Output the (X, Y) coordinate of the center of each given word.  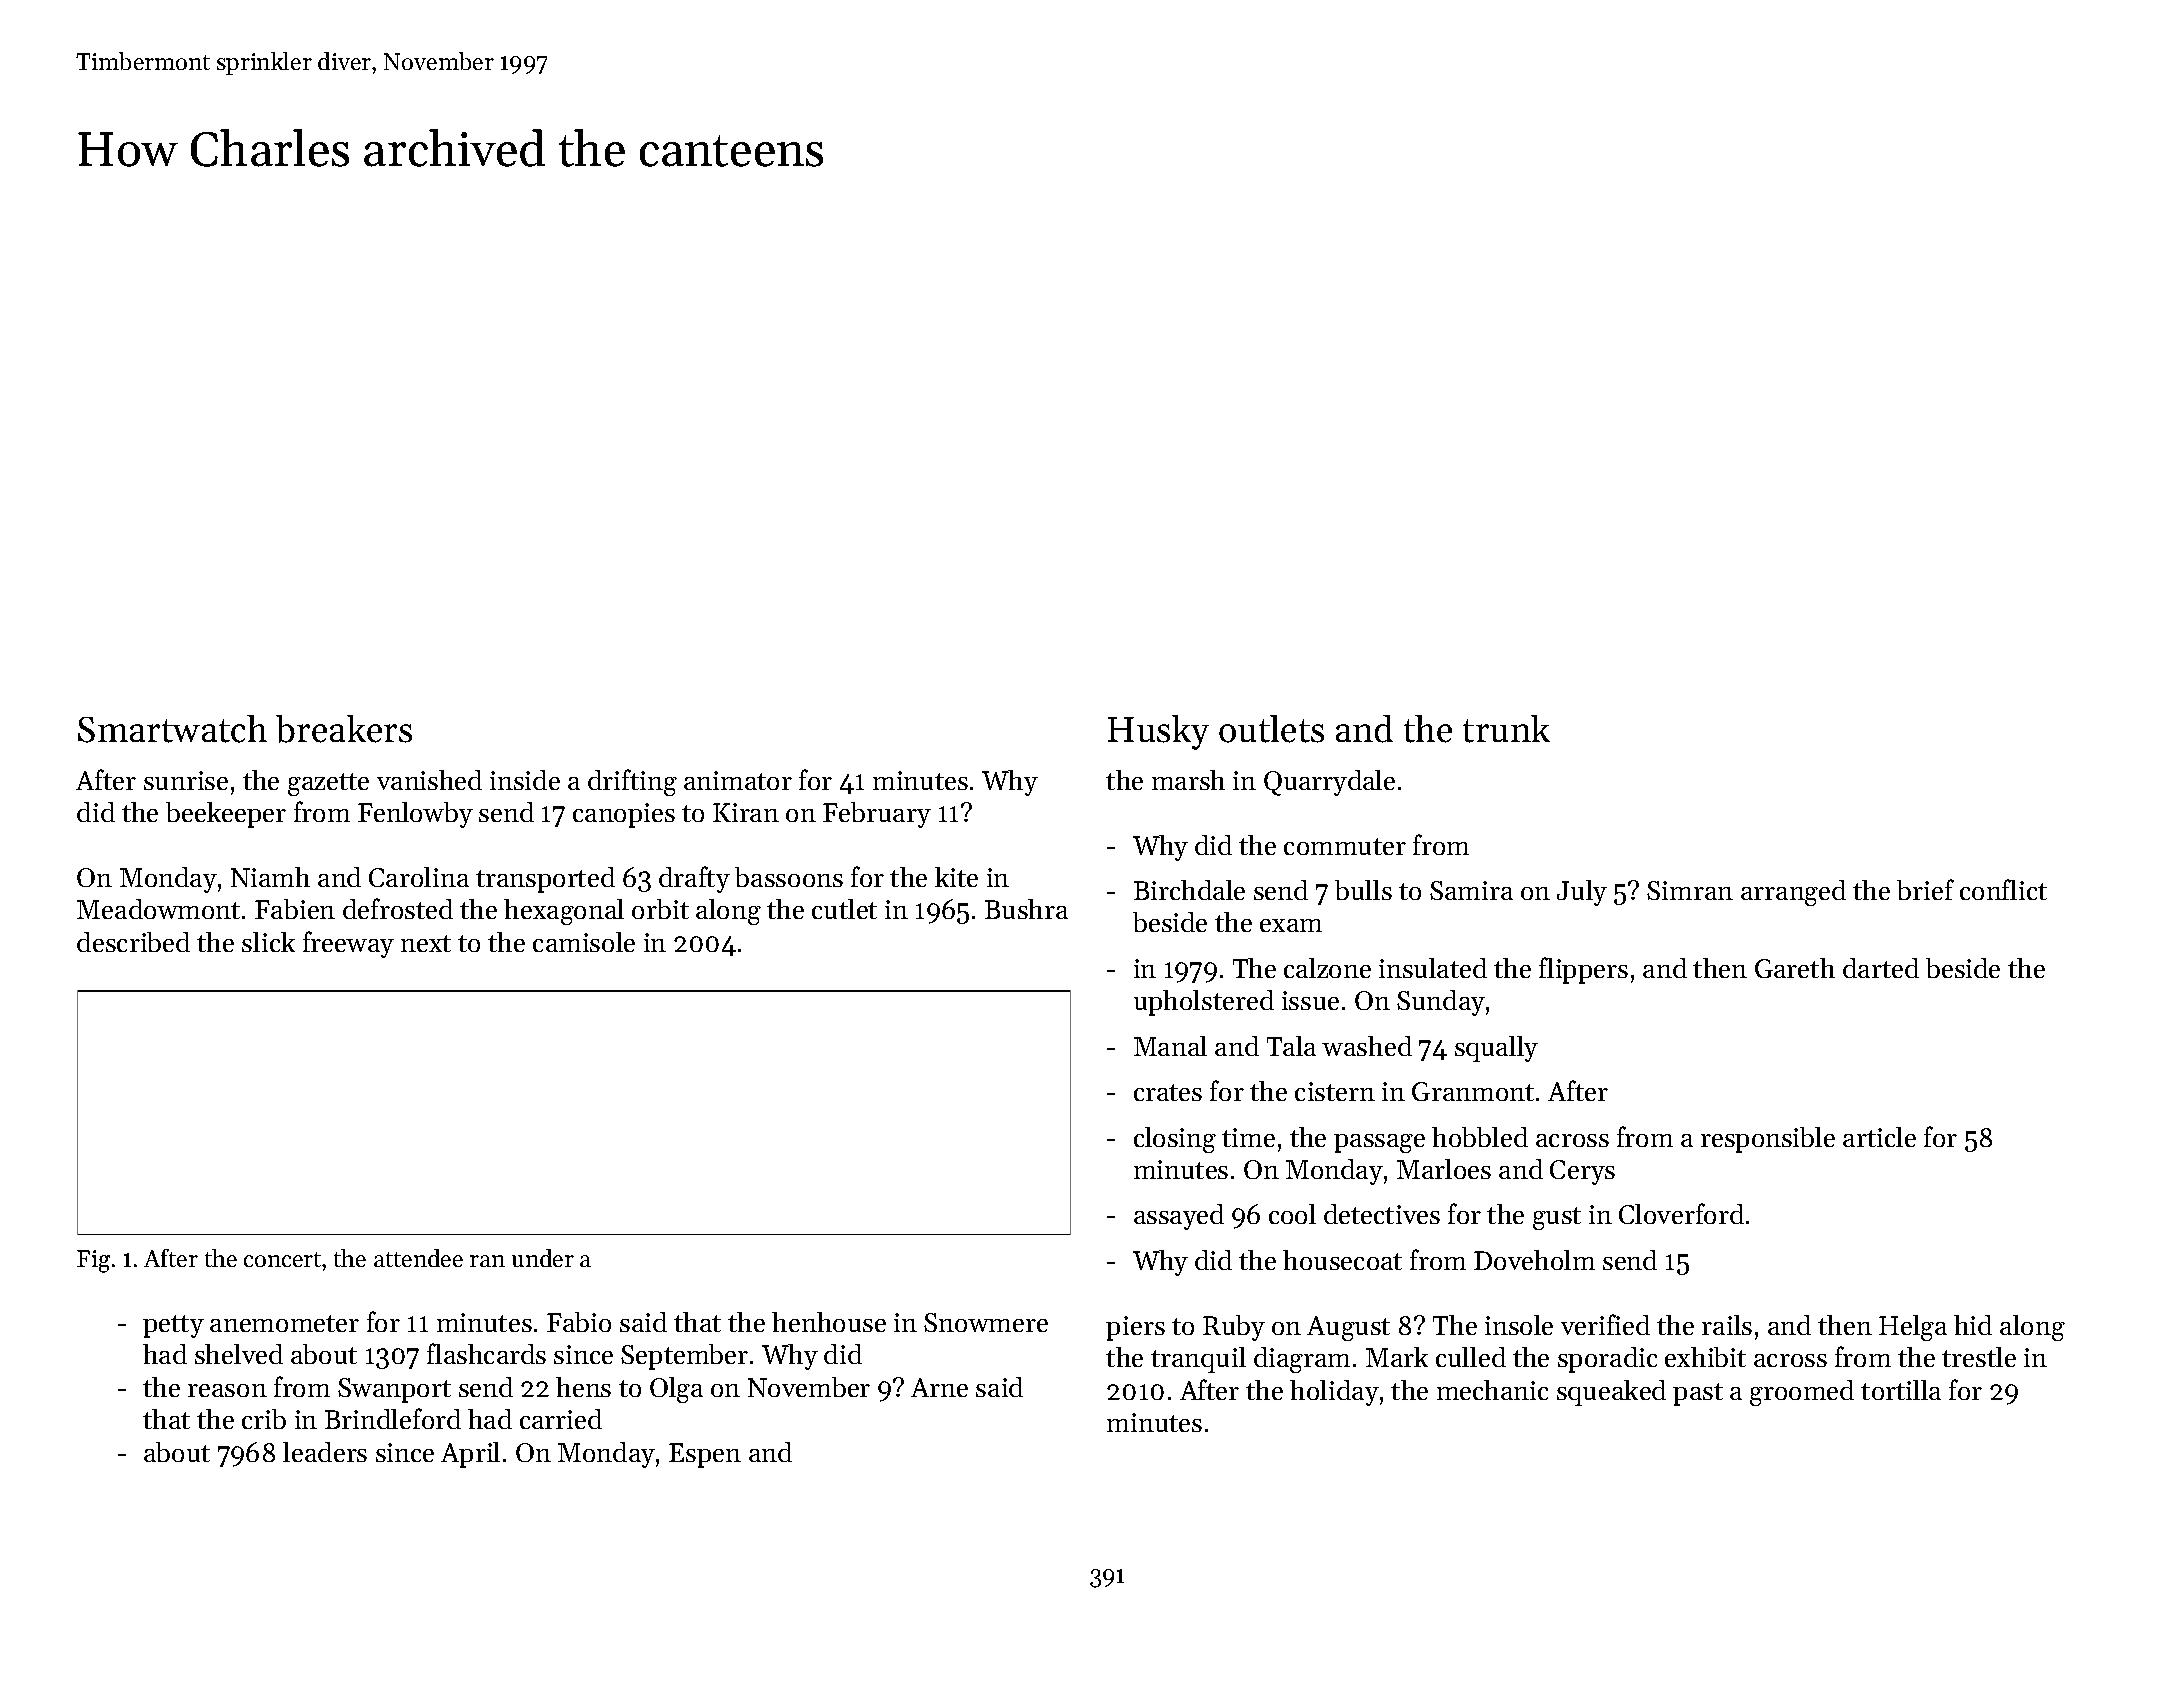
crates (1168, 1092)
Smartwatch (172, 729)
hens (583, 1387)
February (877, 815)
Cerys (1582, 1172)
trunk (1506, 729)
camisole (584, 942)
